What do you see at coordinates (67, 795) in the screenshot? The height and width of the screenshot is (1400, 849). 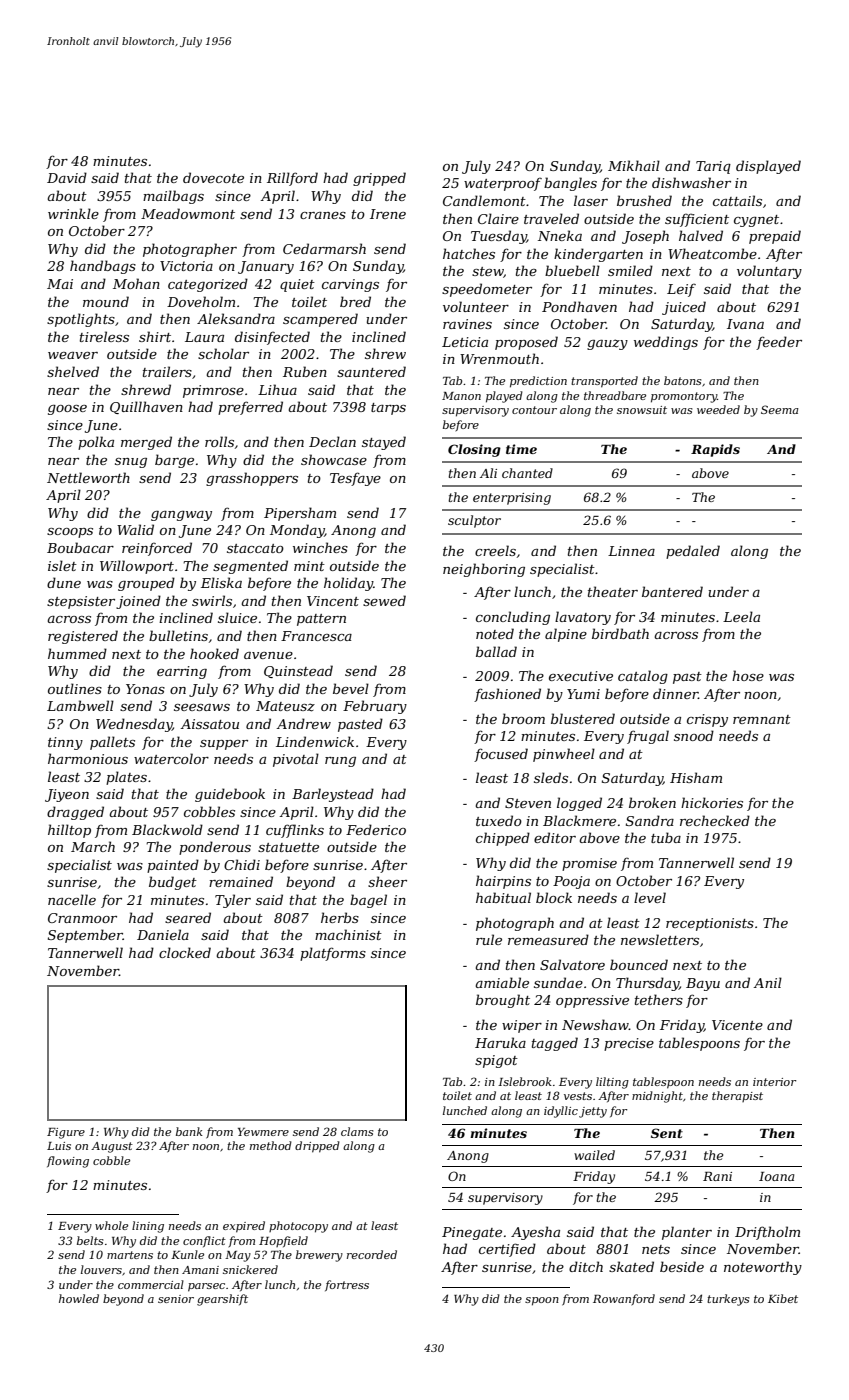 I see `Jiyeon` at bounding box center [67, 795].
